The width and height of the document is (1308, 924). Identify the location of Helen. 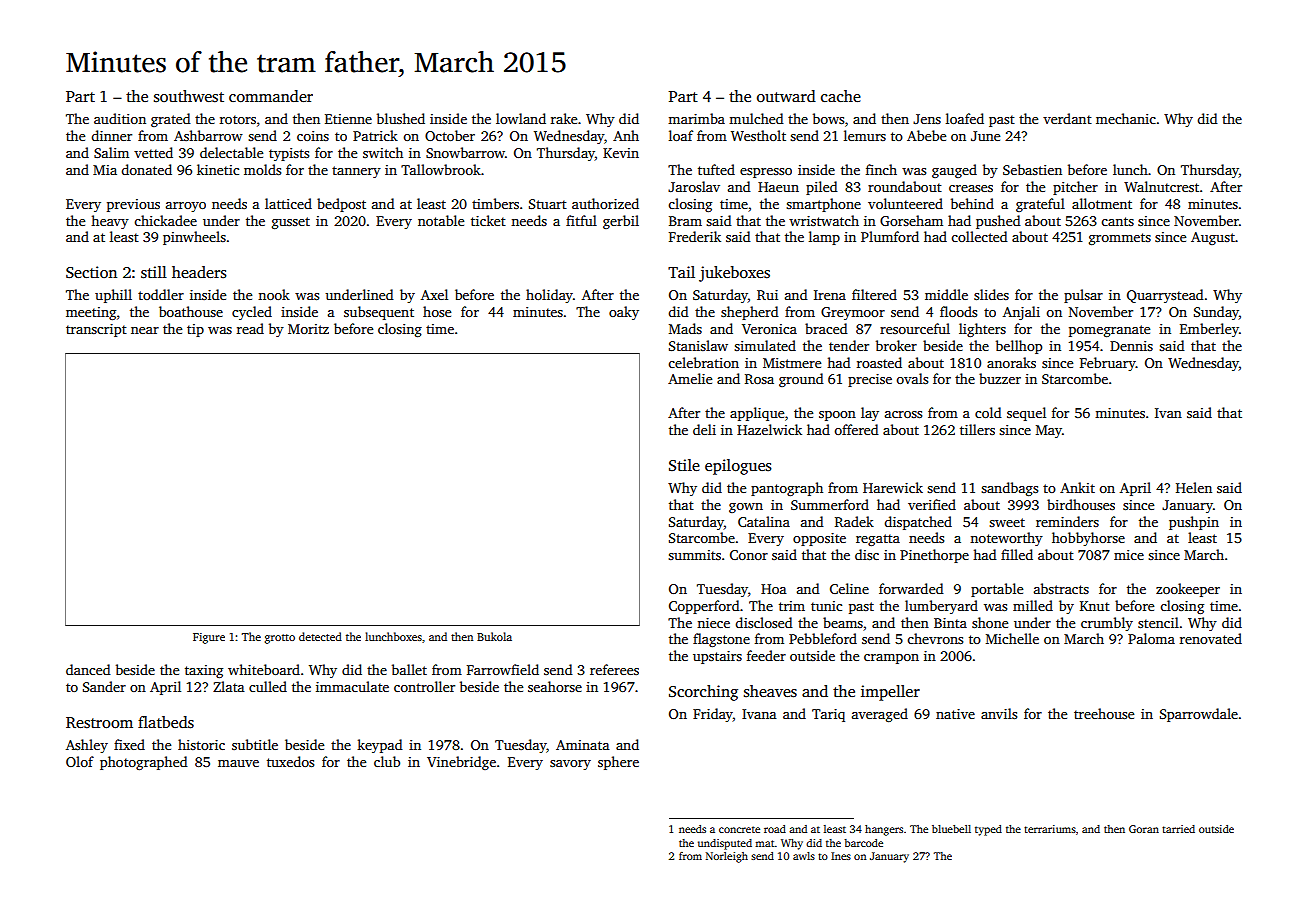
(1194, 487).
